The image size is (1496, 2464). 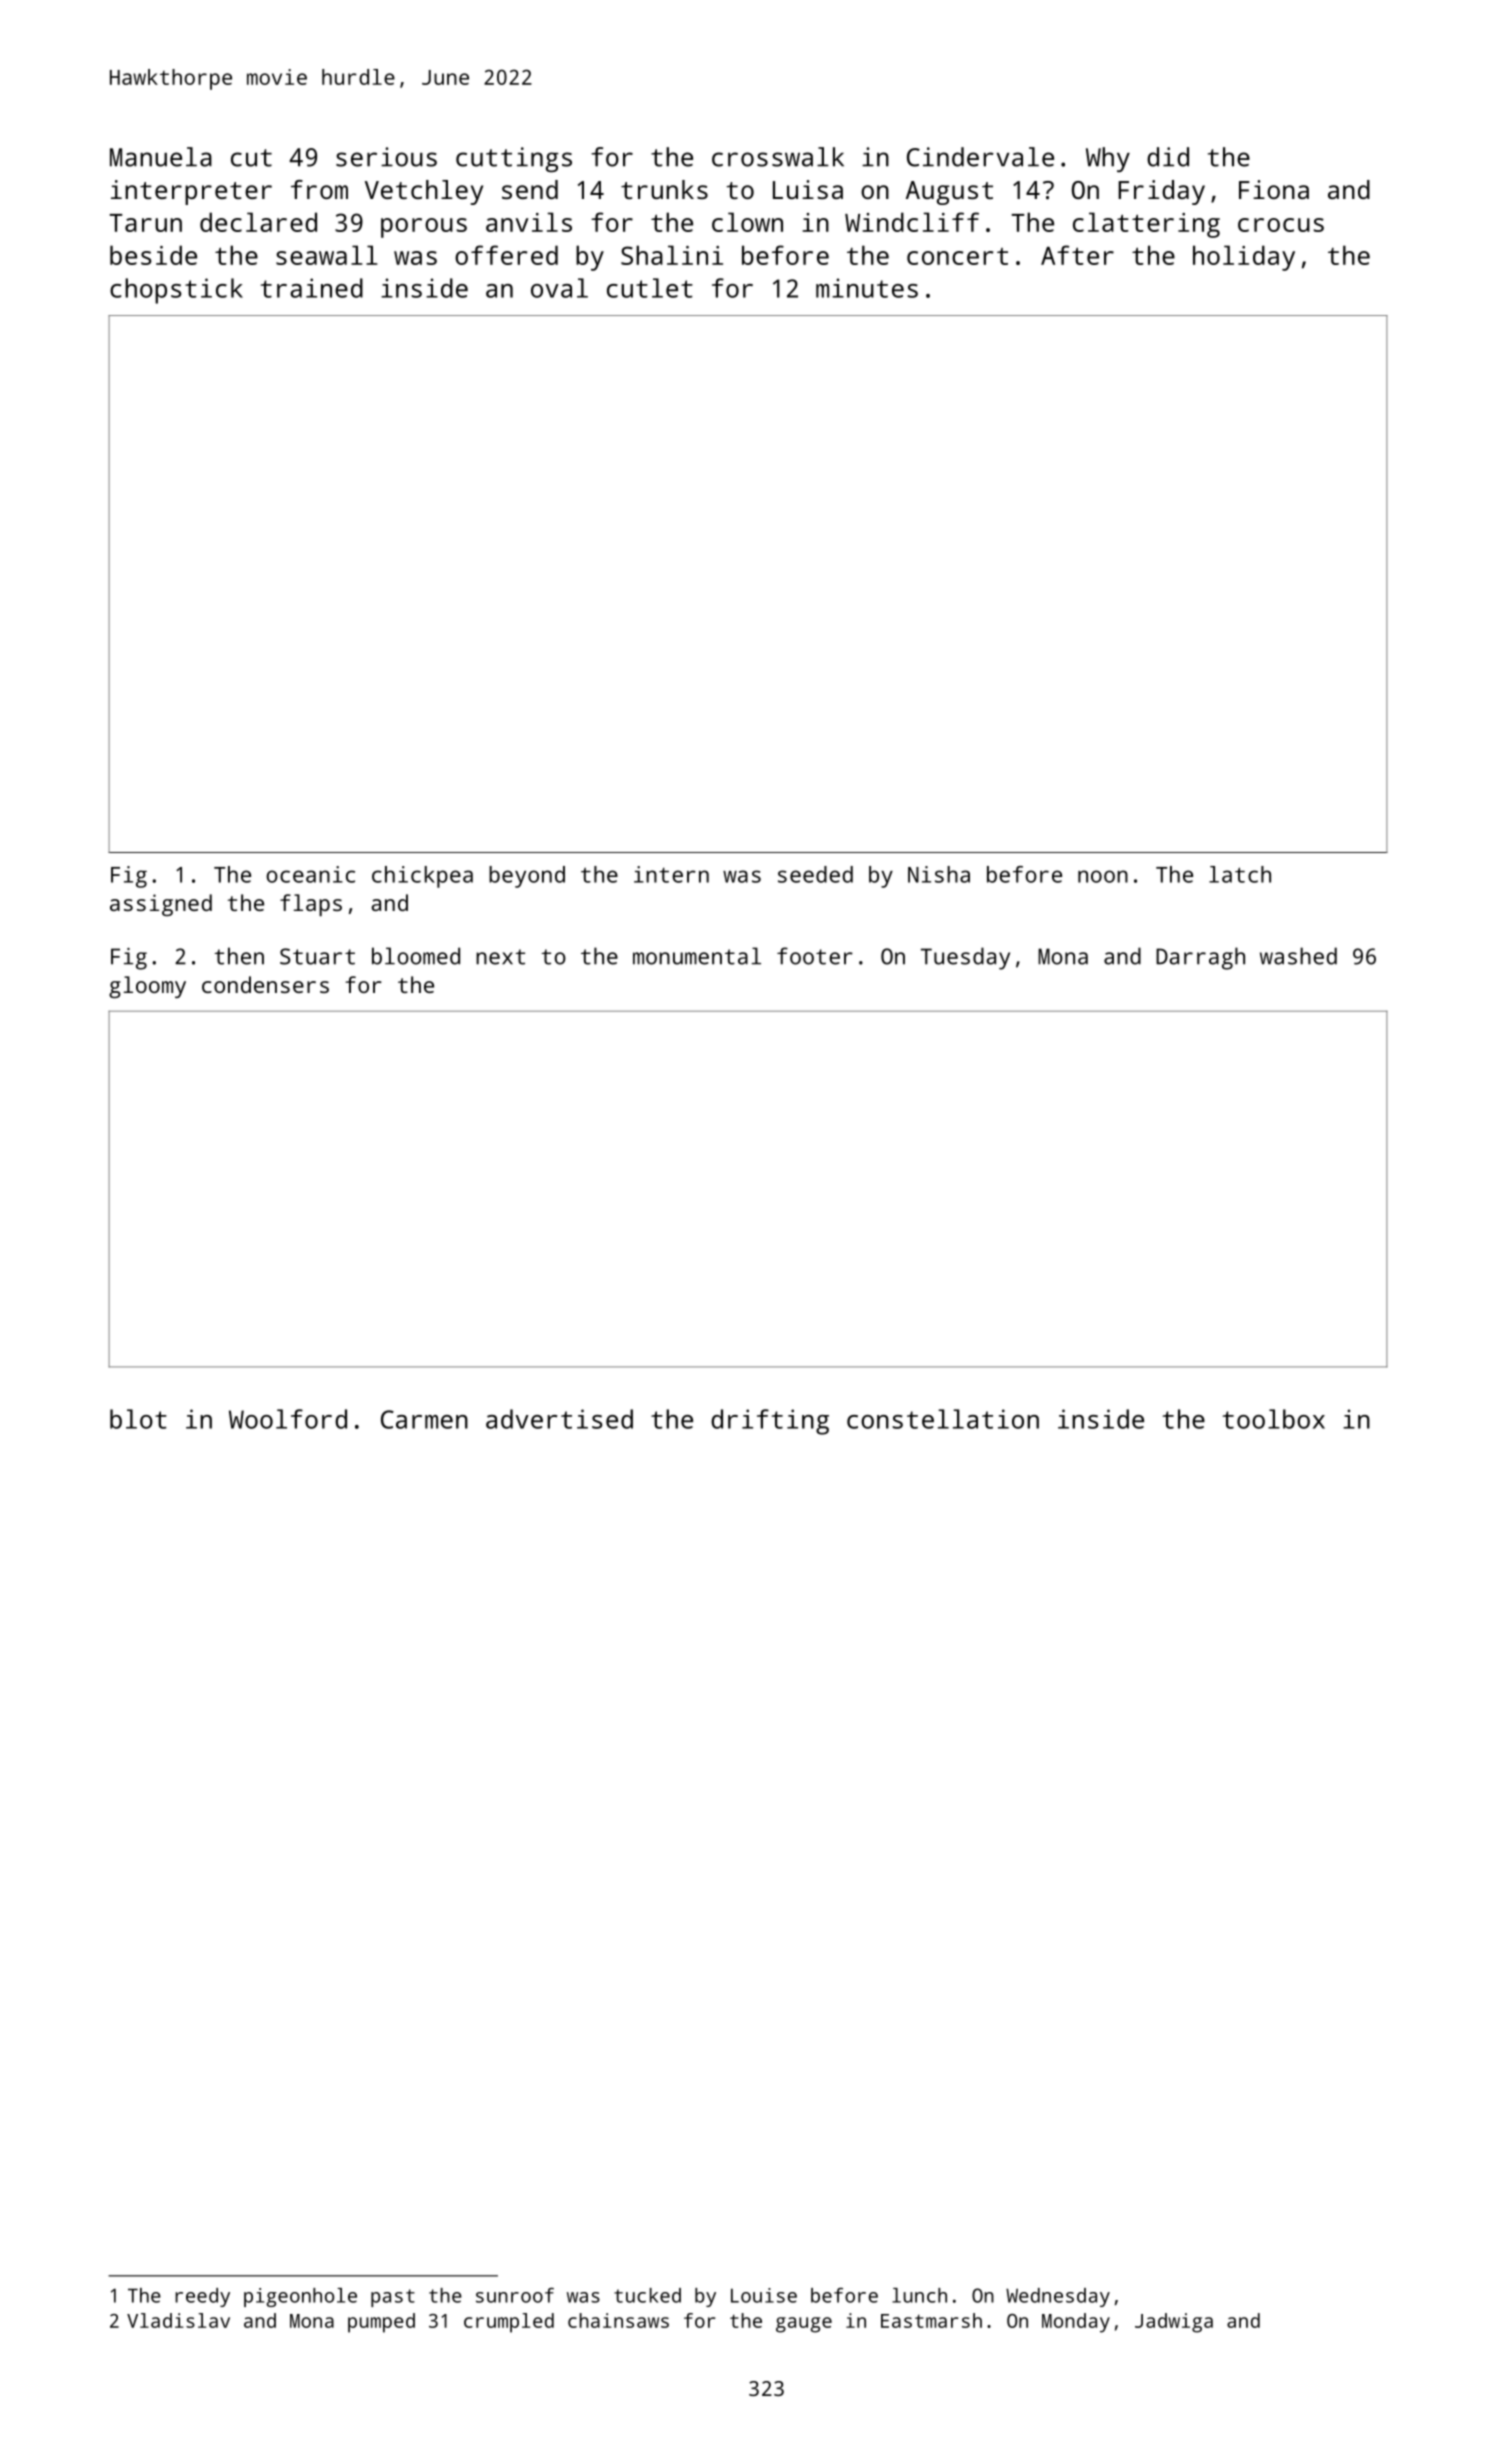 I want to click on Shalini, so click(x=672, y=255).
